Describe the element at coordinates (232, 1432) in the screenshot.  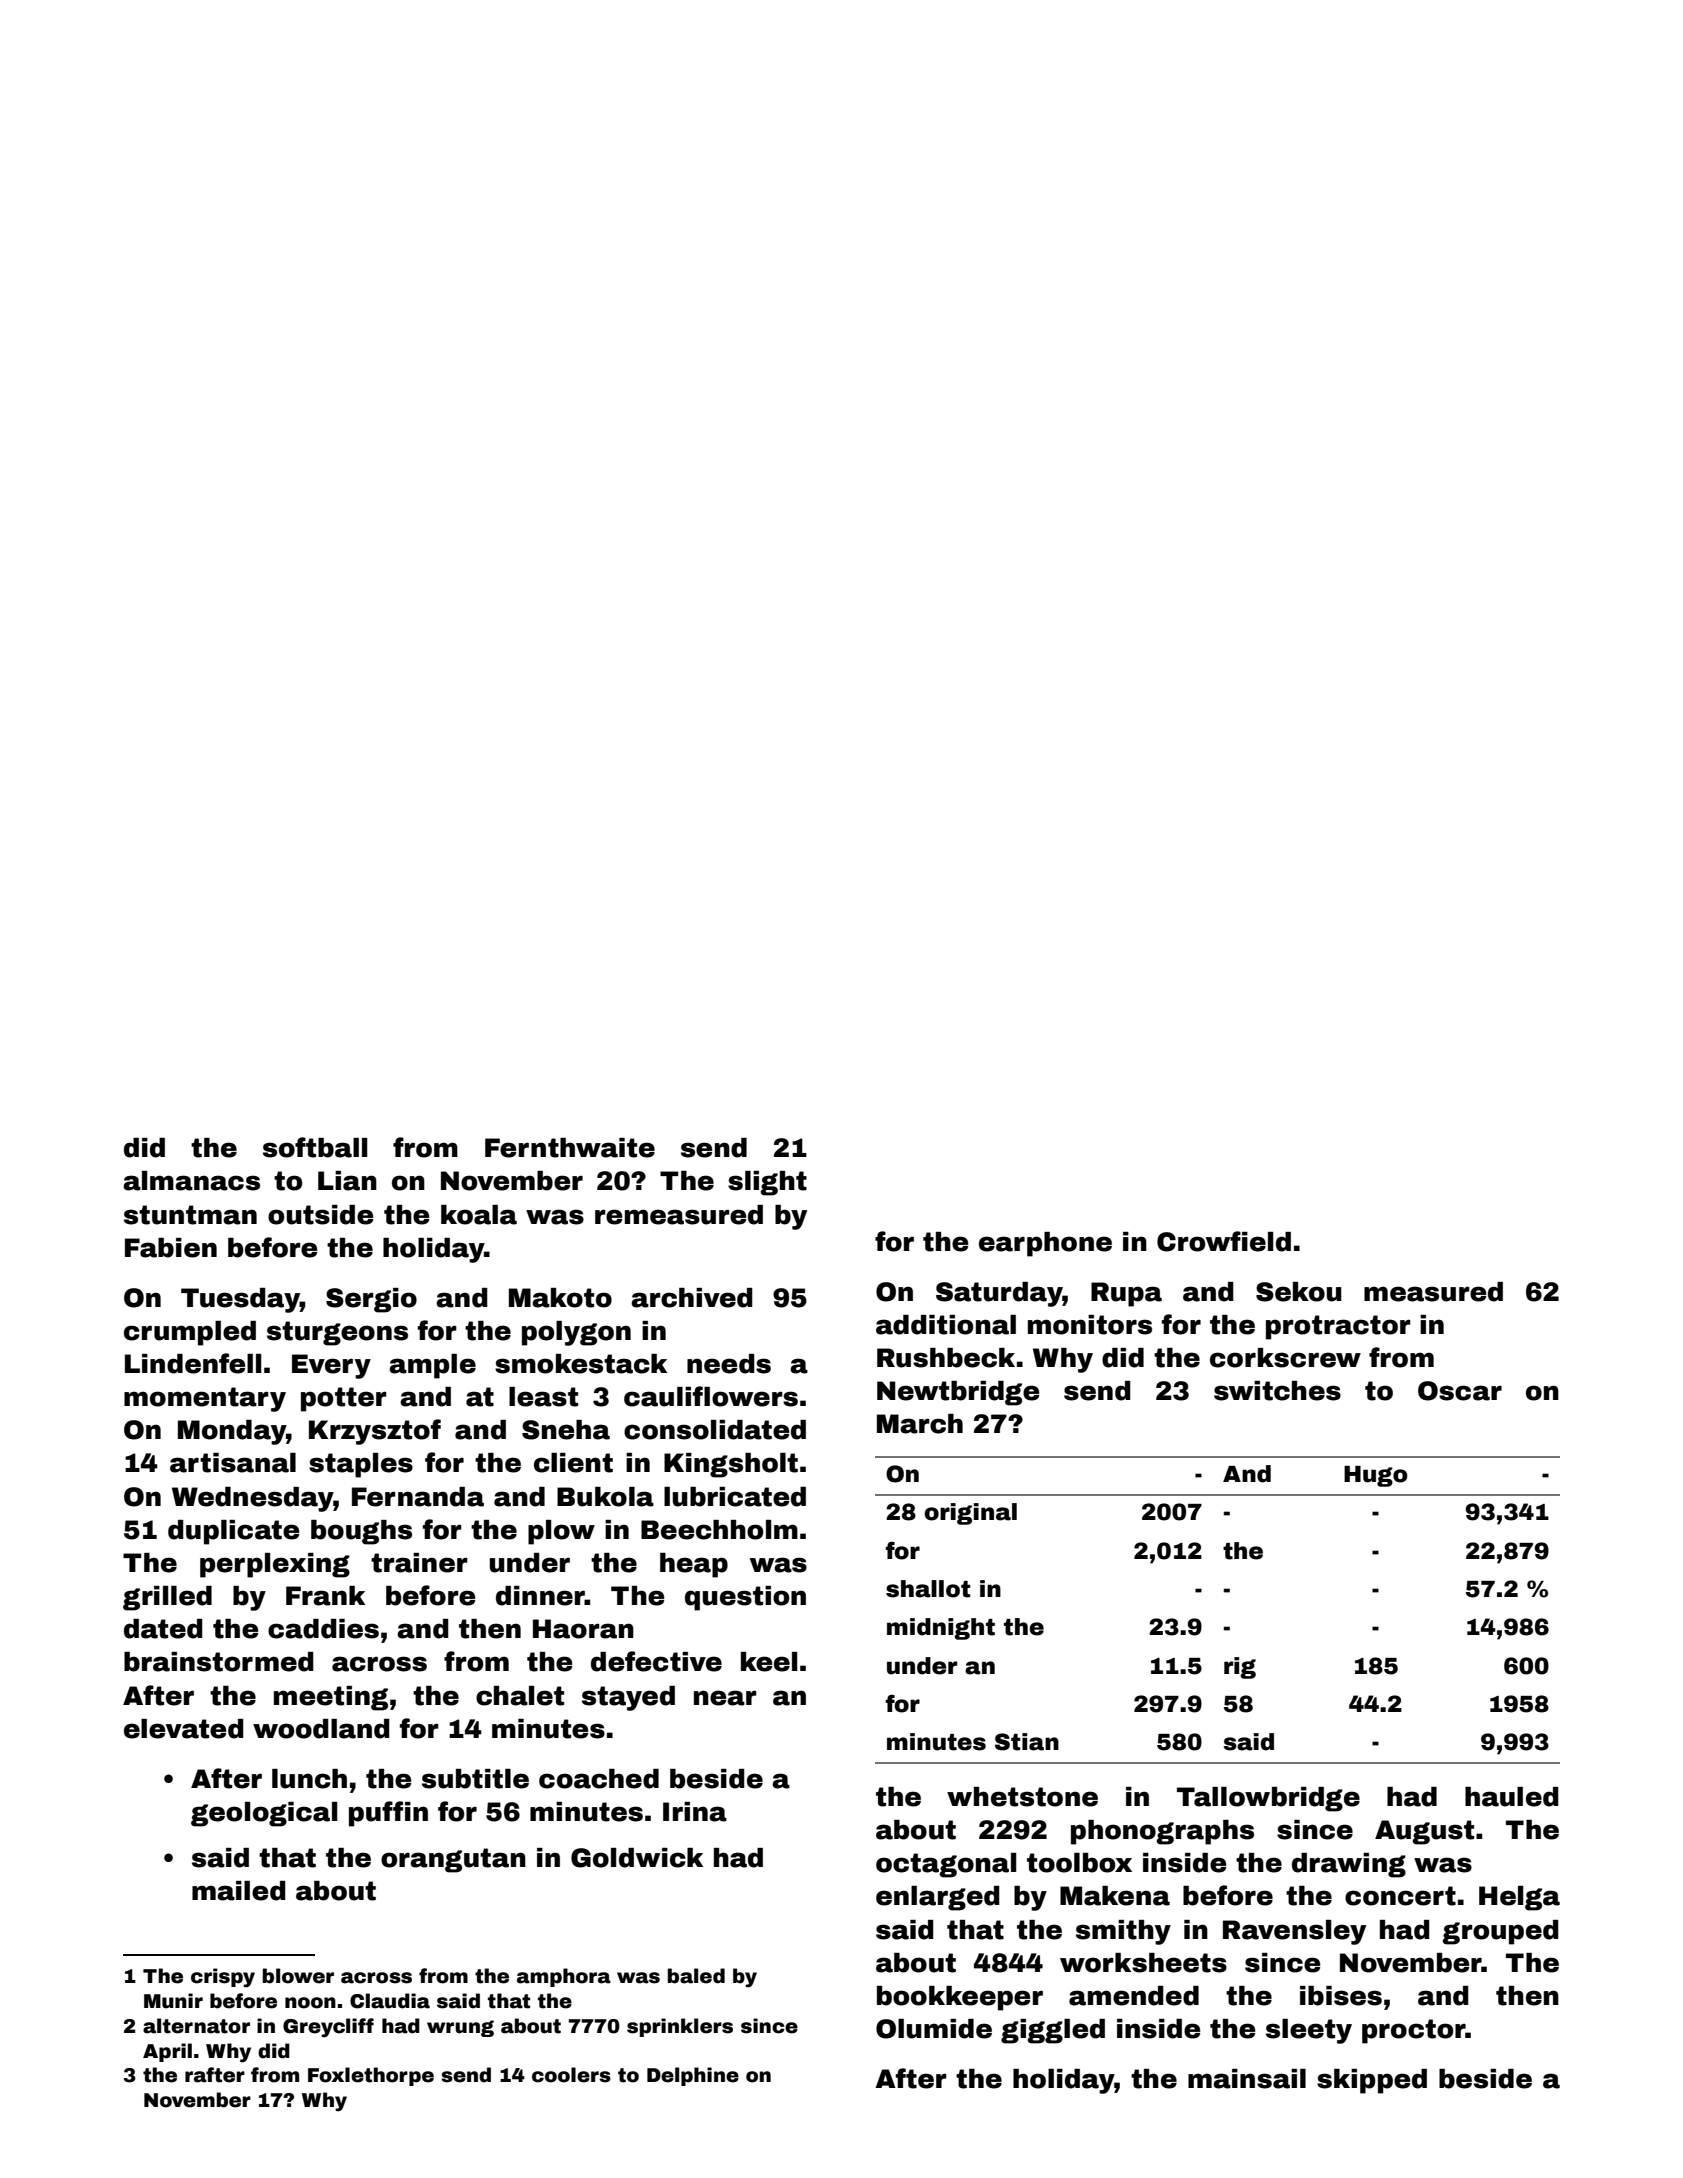
I see `Monday` at that location.
